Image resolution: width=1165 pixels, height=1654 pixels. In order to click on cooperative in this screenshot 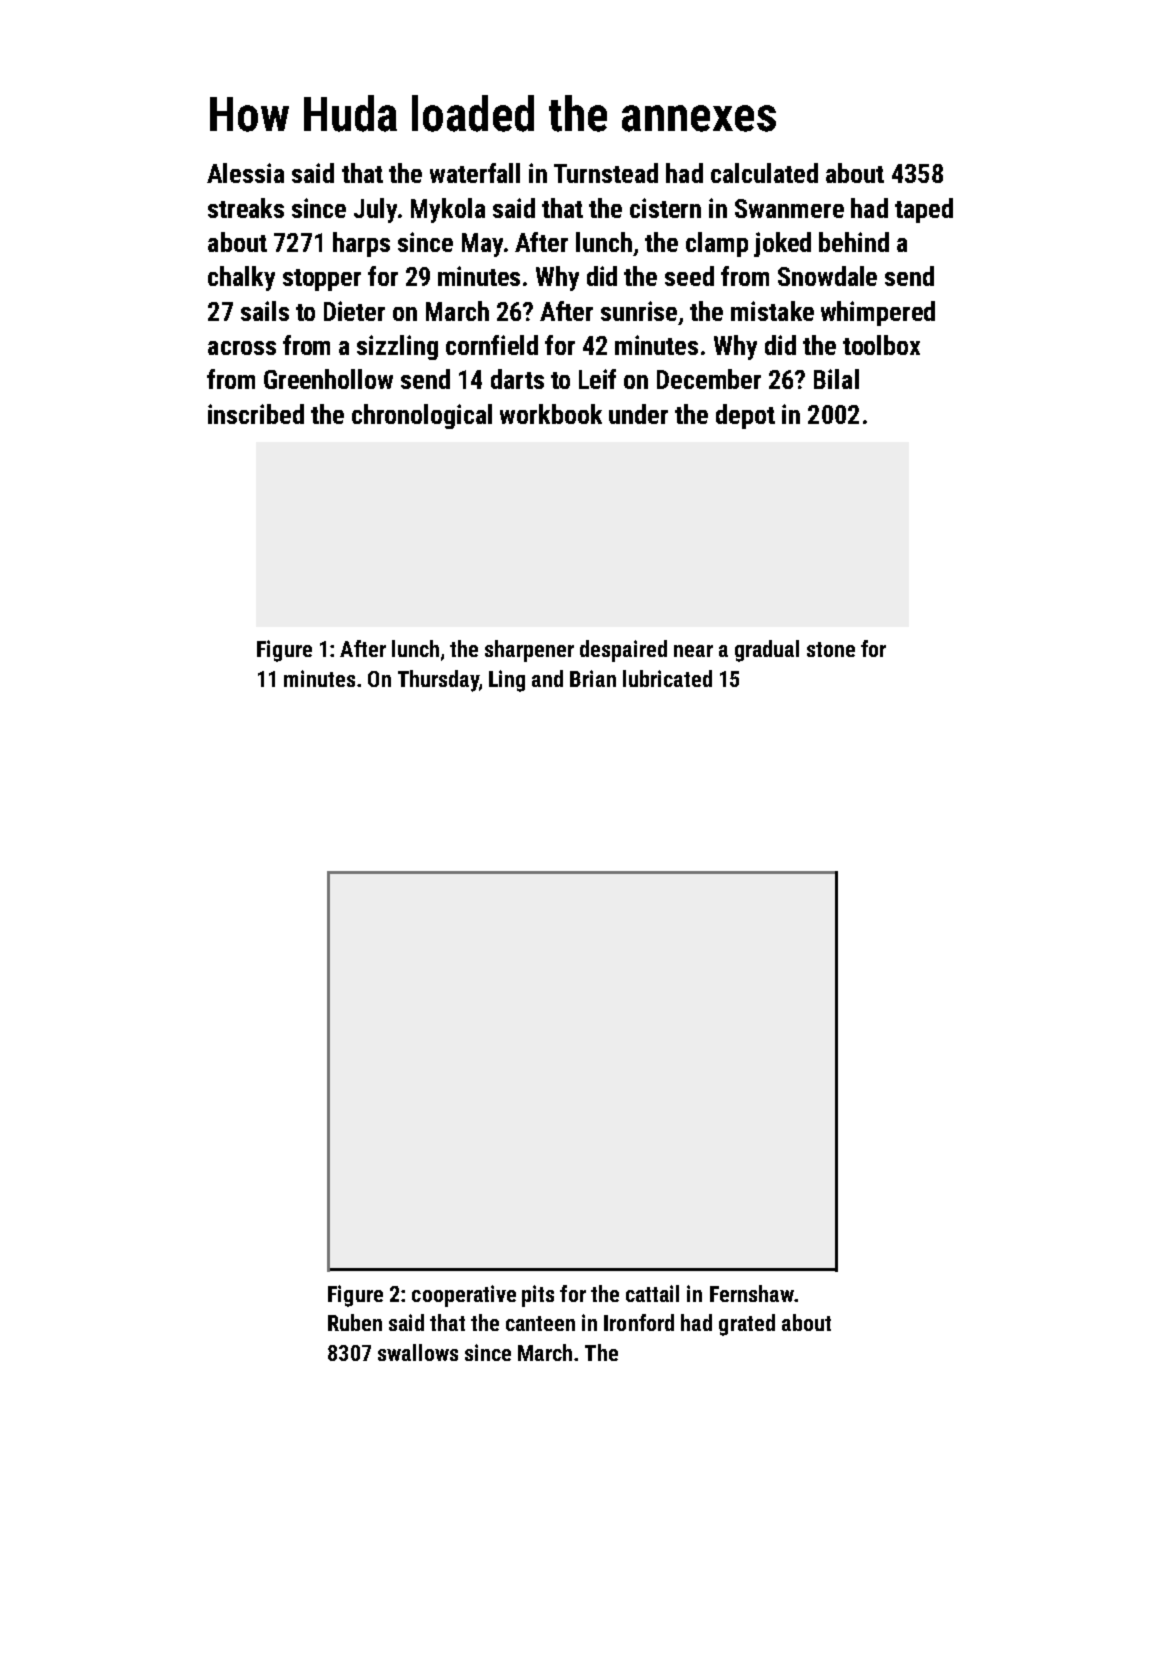, I will do `click(464, 1296)`.
